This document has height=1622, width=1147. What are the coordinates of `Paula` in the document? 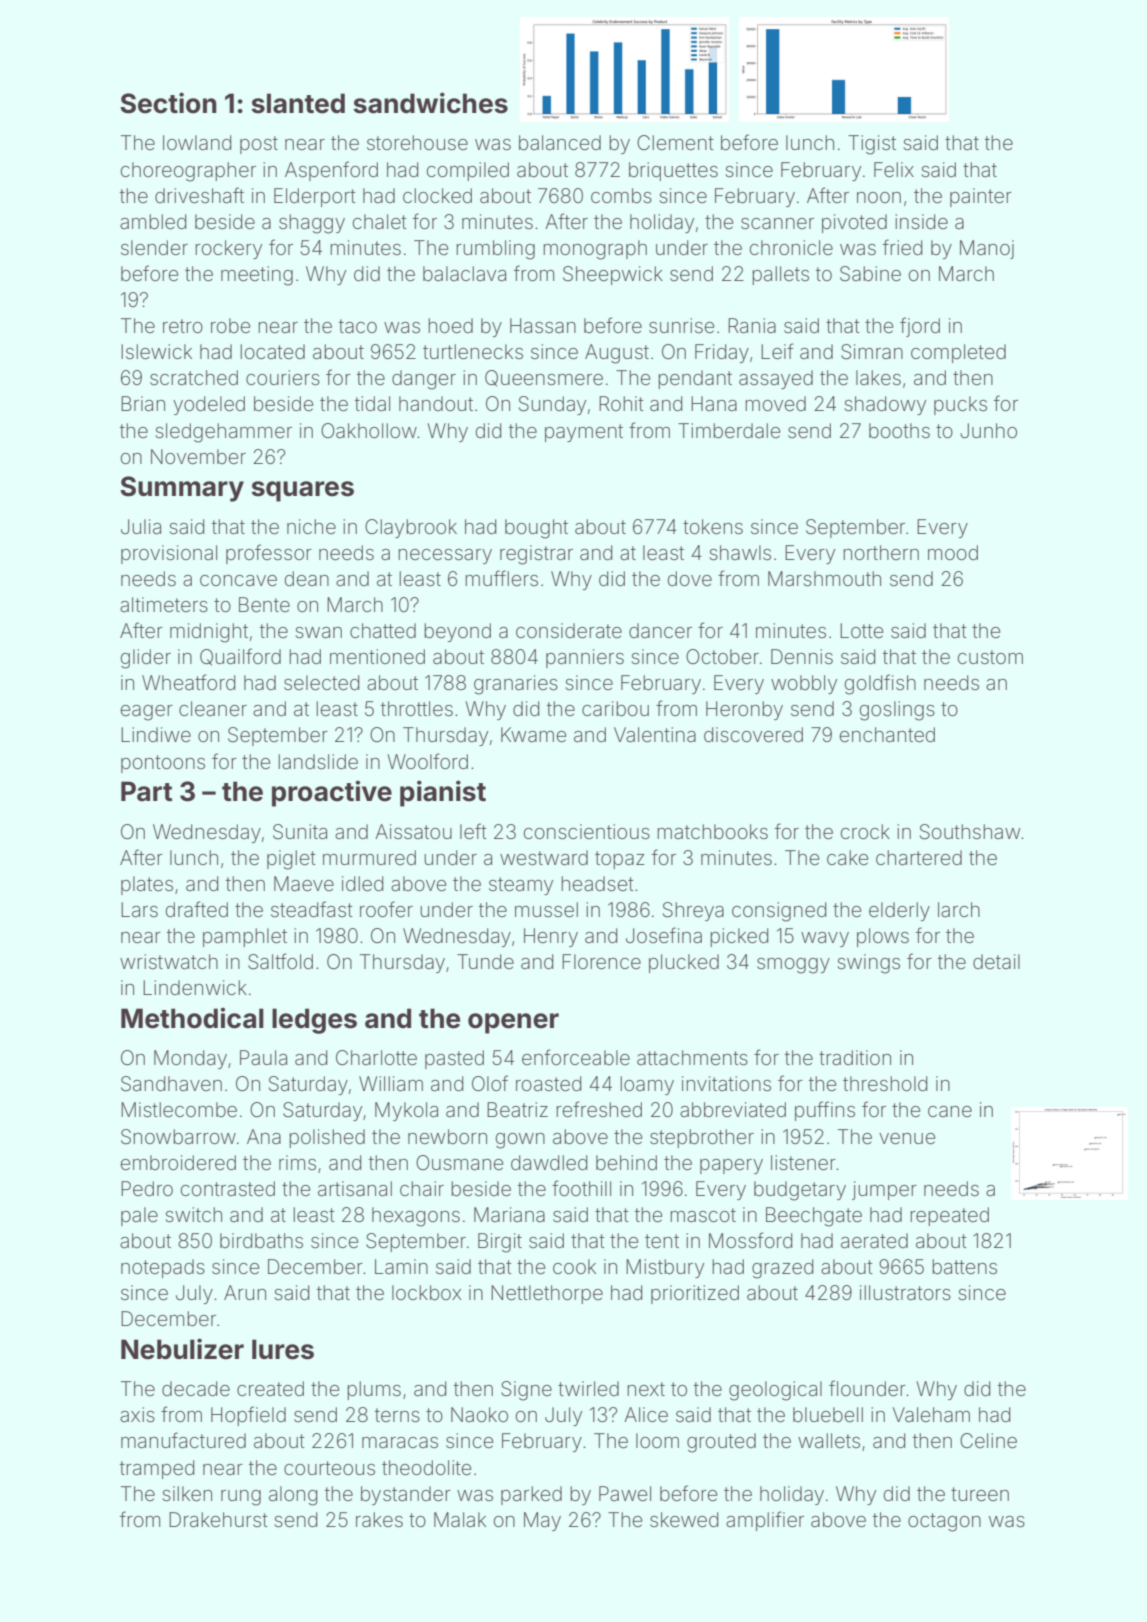 It's located at (263, 1057).
